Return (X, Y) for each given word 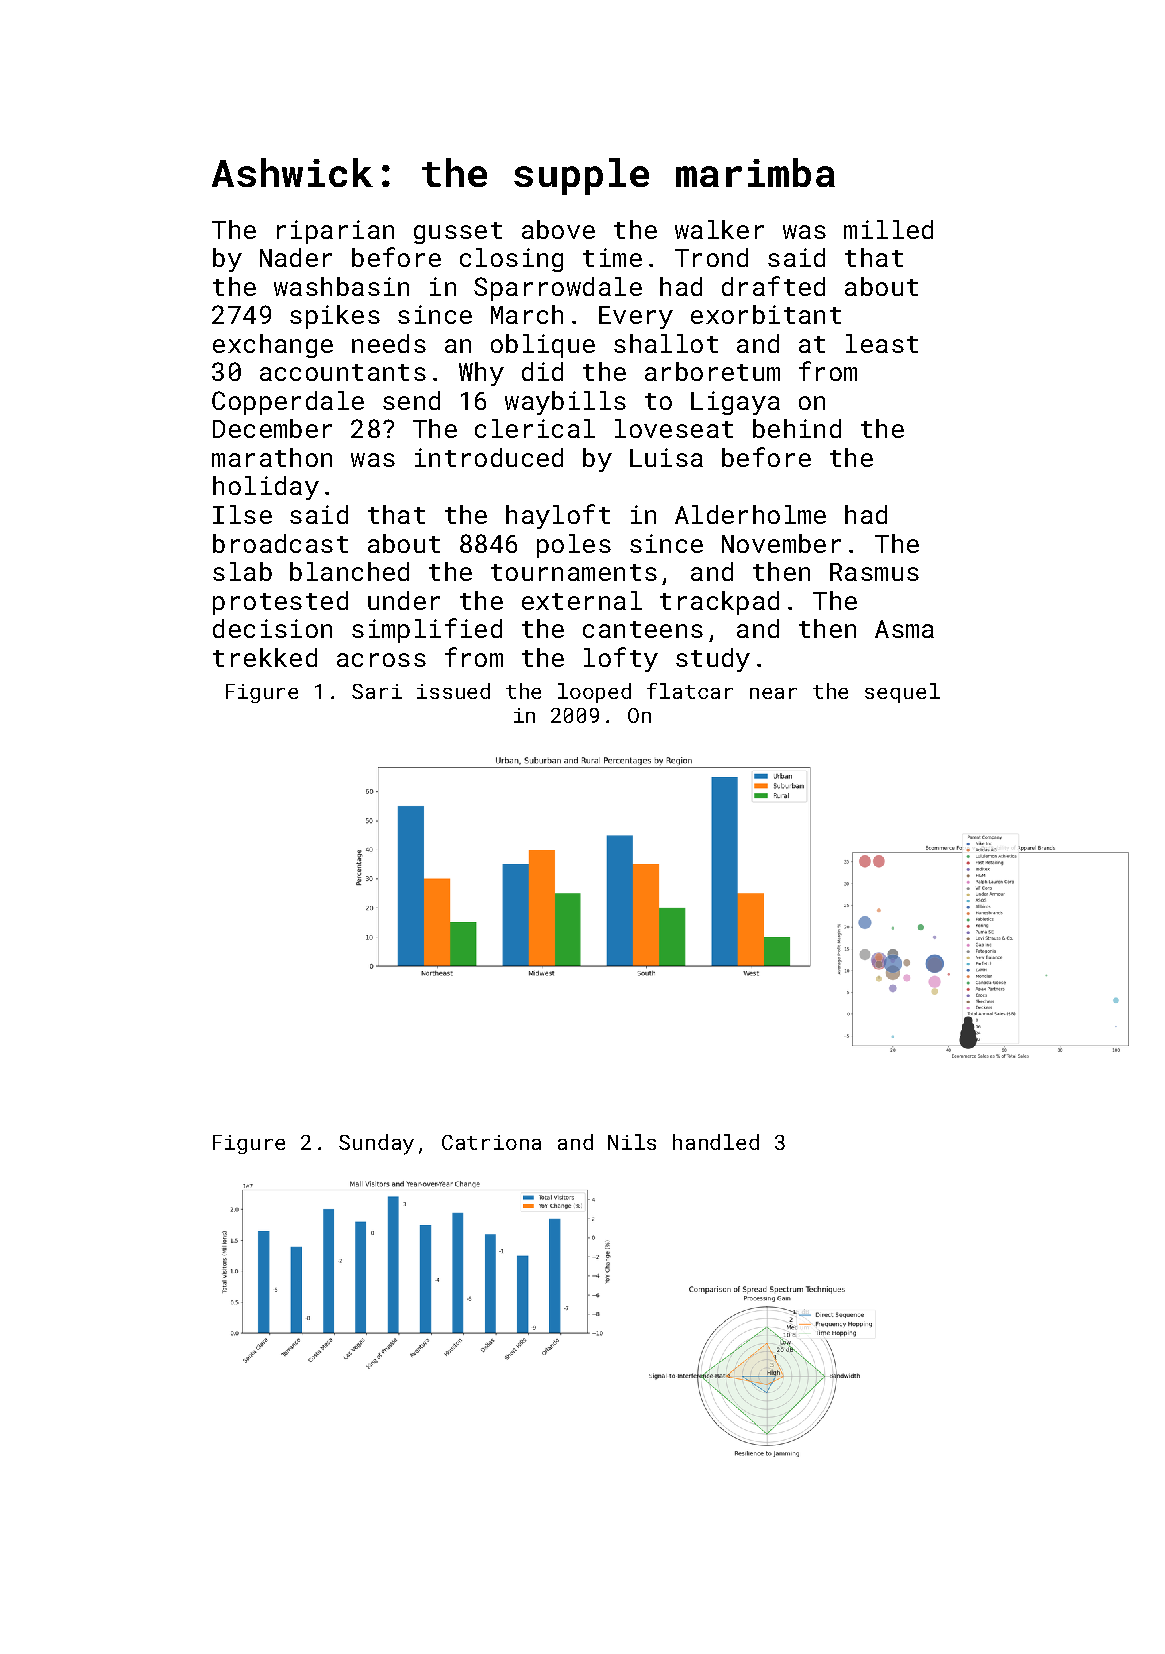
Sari (377, 691)
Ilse (242, 514)
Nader (296, 257)
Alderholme (750, 514)
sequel (902, 693)
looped (594, 693)
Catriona (491, 1142)
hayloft (558, 516)
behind (797, 428)
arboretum (712, 371)
